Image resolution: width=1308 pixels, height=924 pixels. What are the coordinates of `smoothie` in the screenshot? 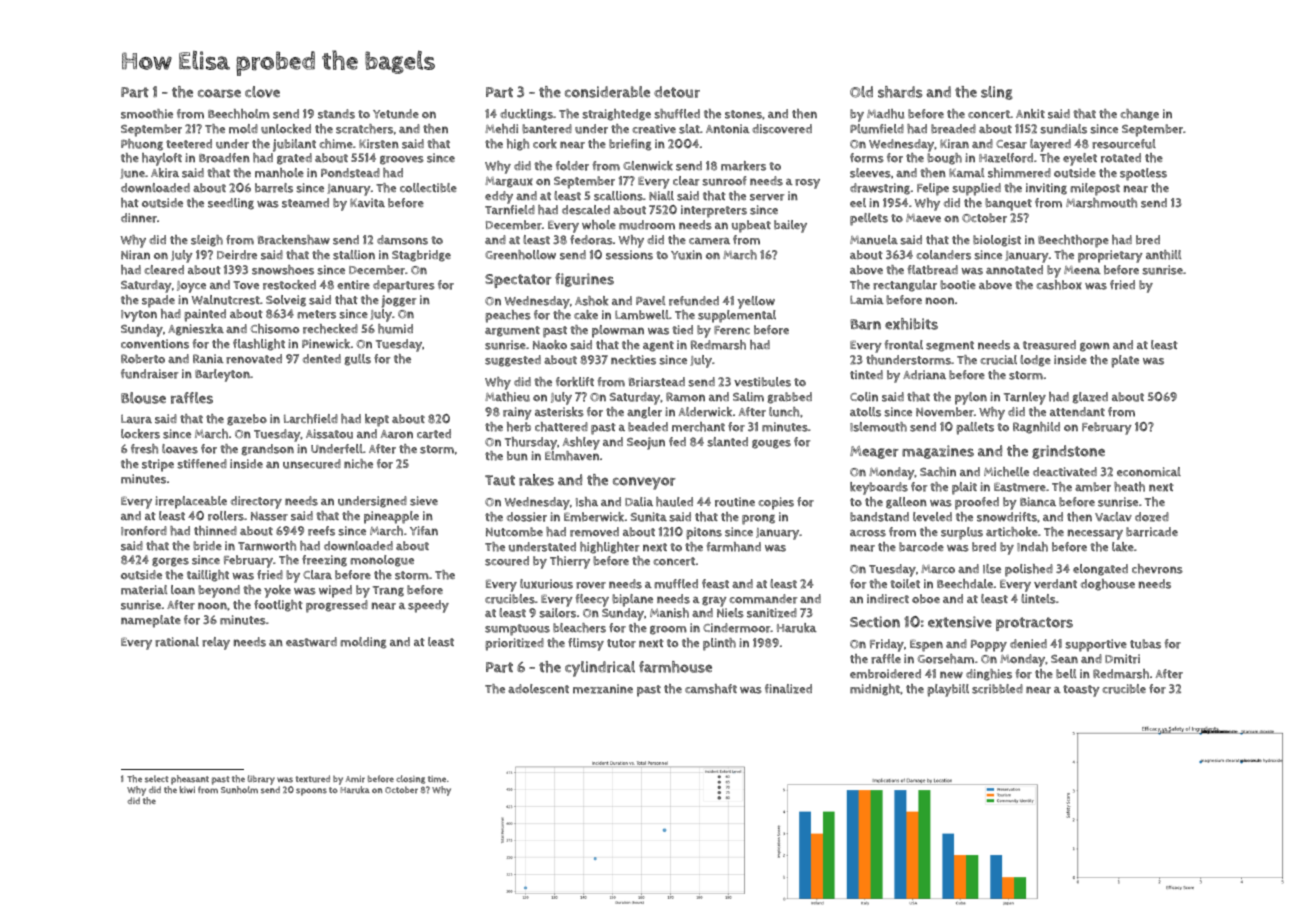 It's located at (147, 114).
